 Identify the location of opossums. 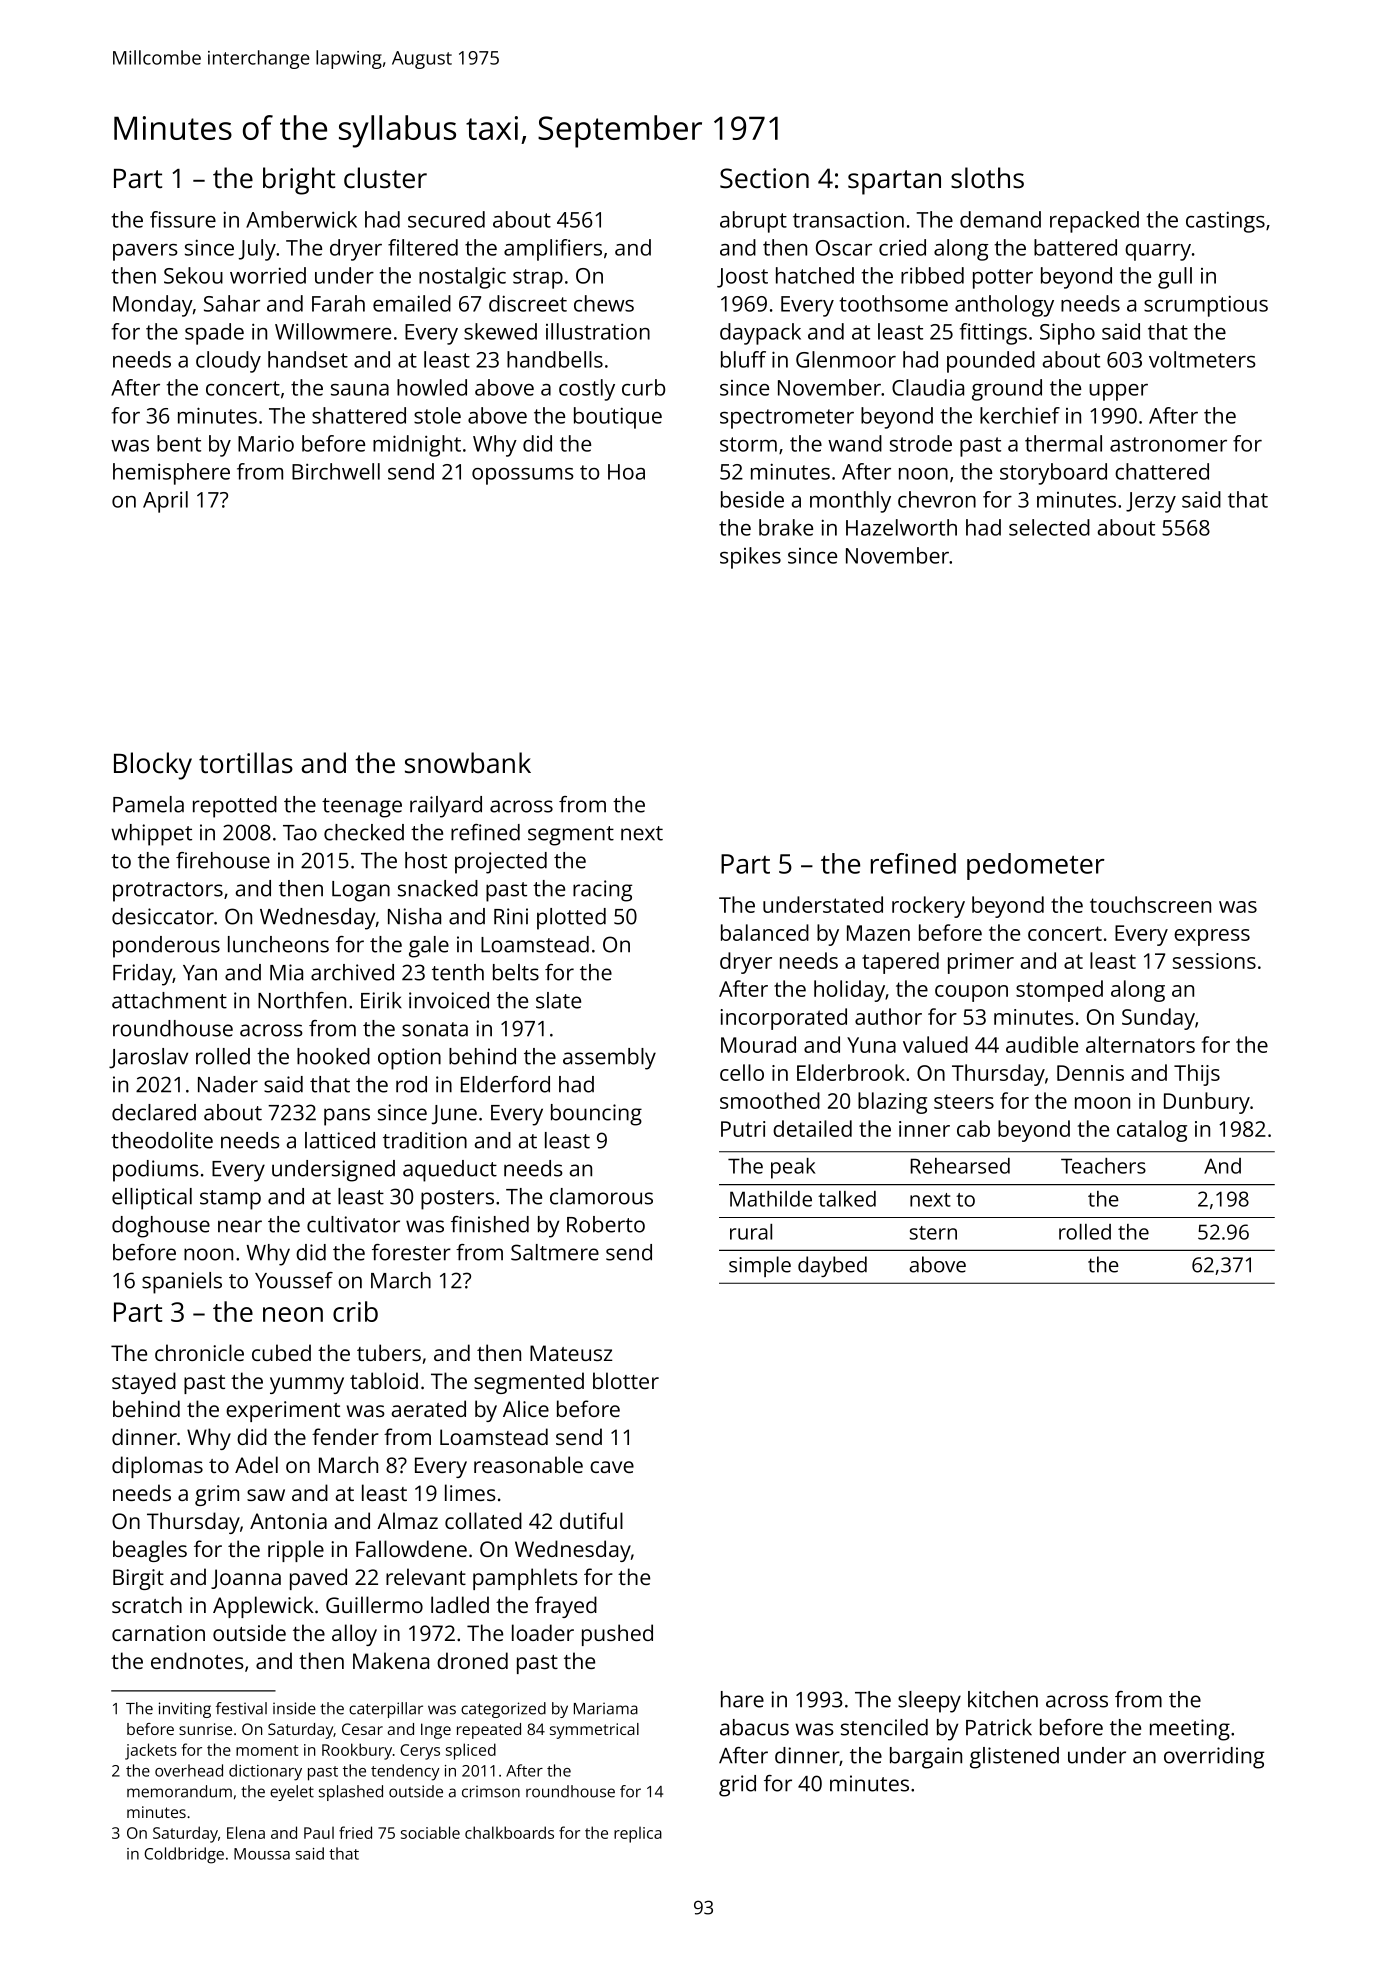
(523, 476).
